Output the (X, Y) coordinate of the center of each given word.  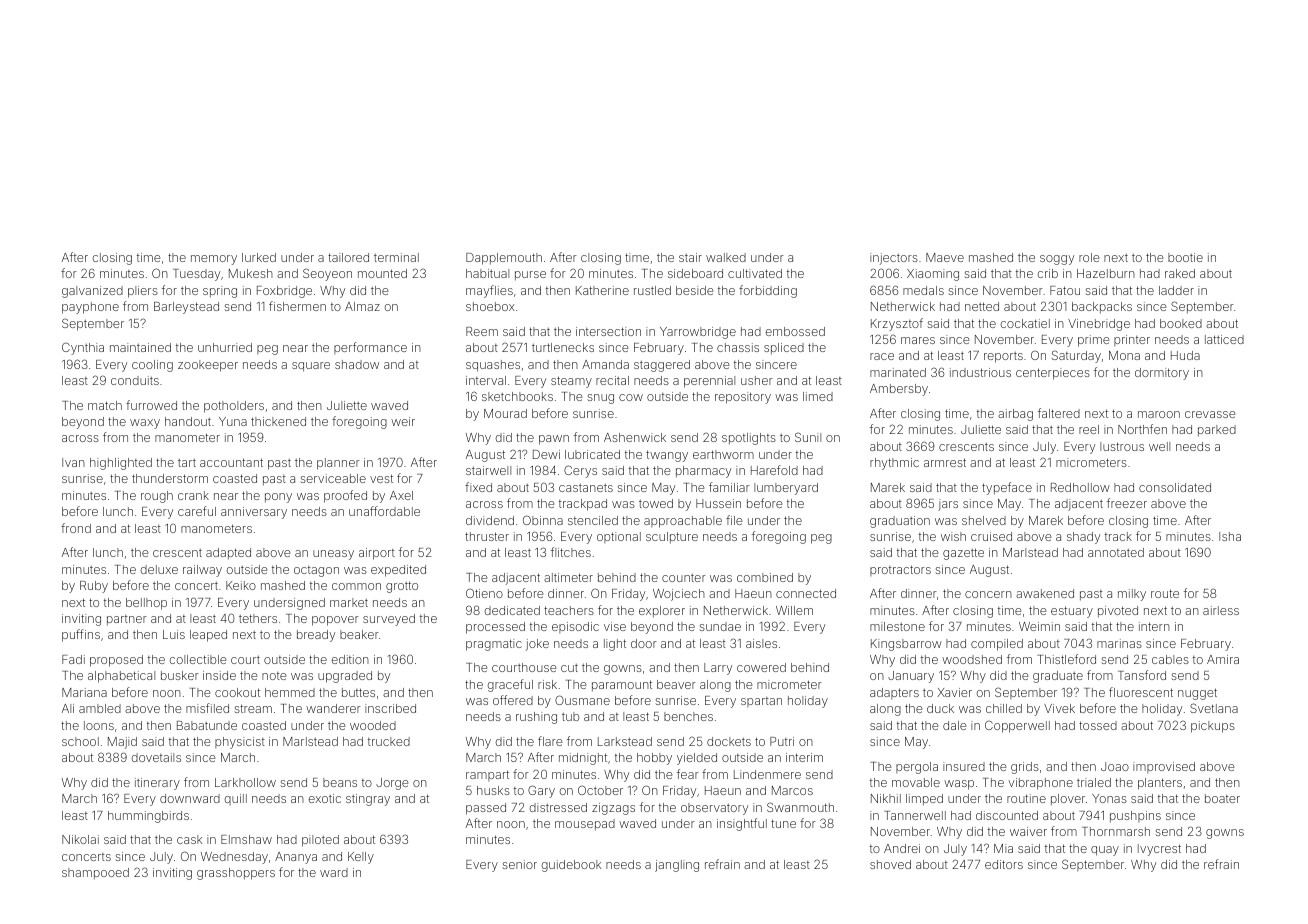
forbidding (768, 291)
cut (569, 668)
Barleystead (186, 308)
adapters (894, 693)
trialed (1094, 782)
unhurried (225, 347)
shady (1083, 538)
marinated (898, 372)
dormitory (1162, 374)
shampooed (95, 874)
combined (765, 577)
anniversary (254, 513)
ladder (1176, 290)
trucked (389, 741)
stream (253, 708)
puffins (81, 635)
